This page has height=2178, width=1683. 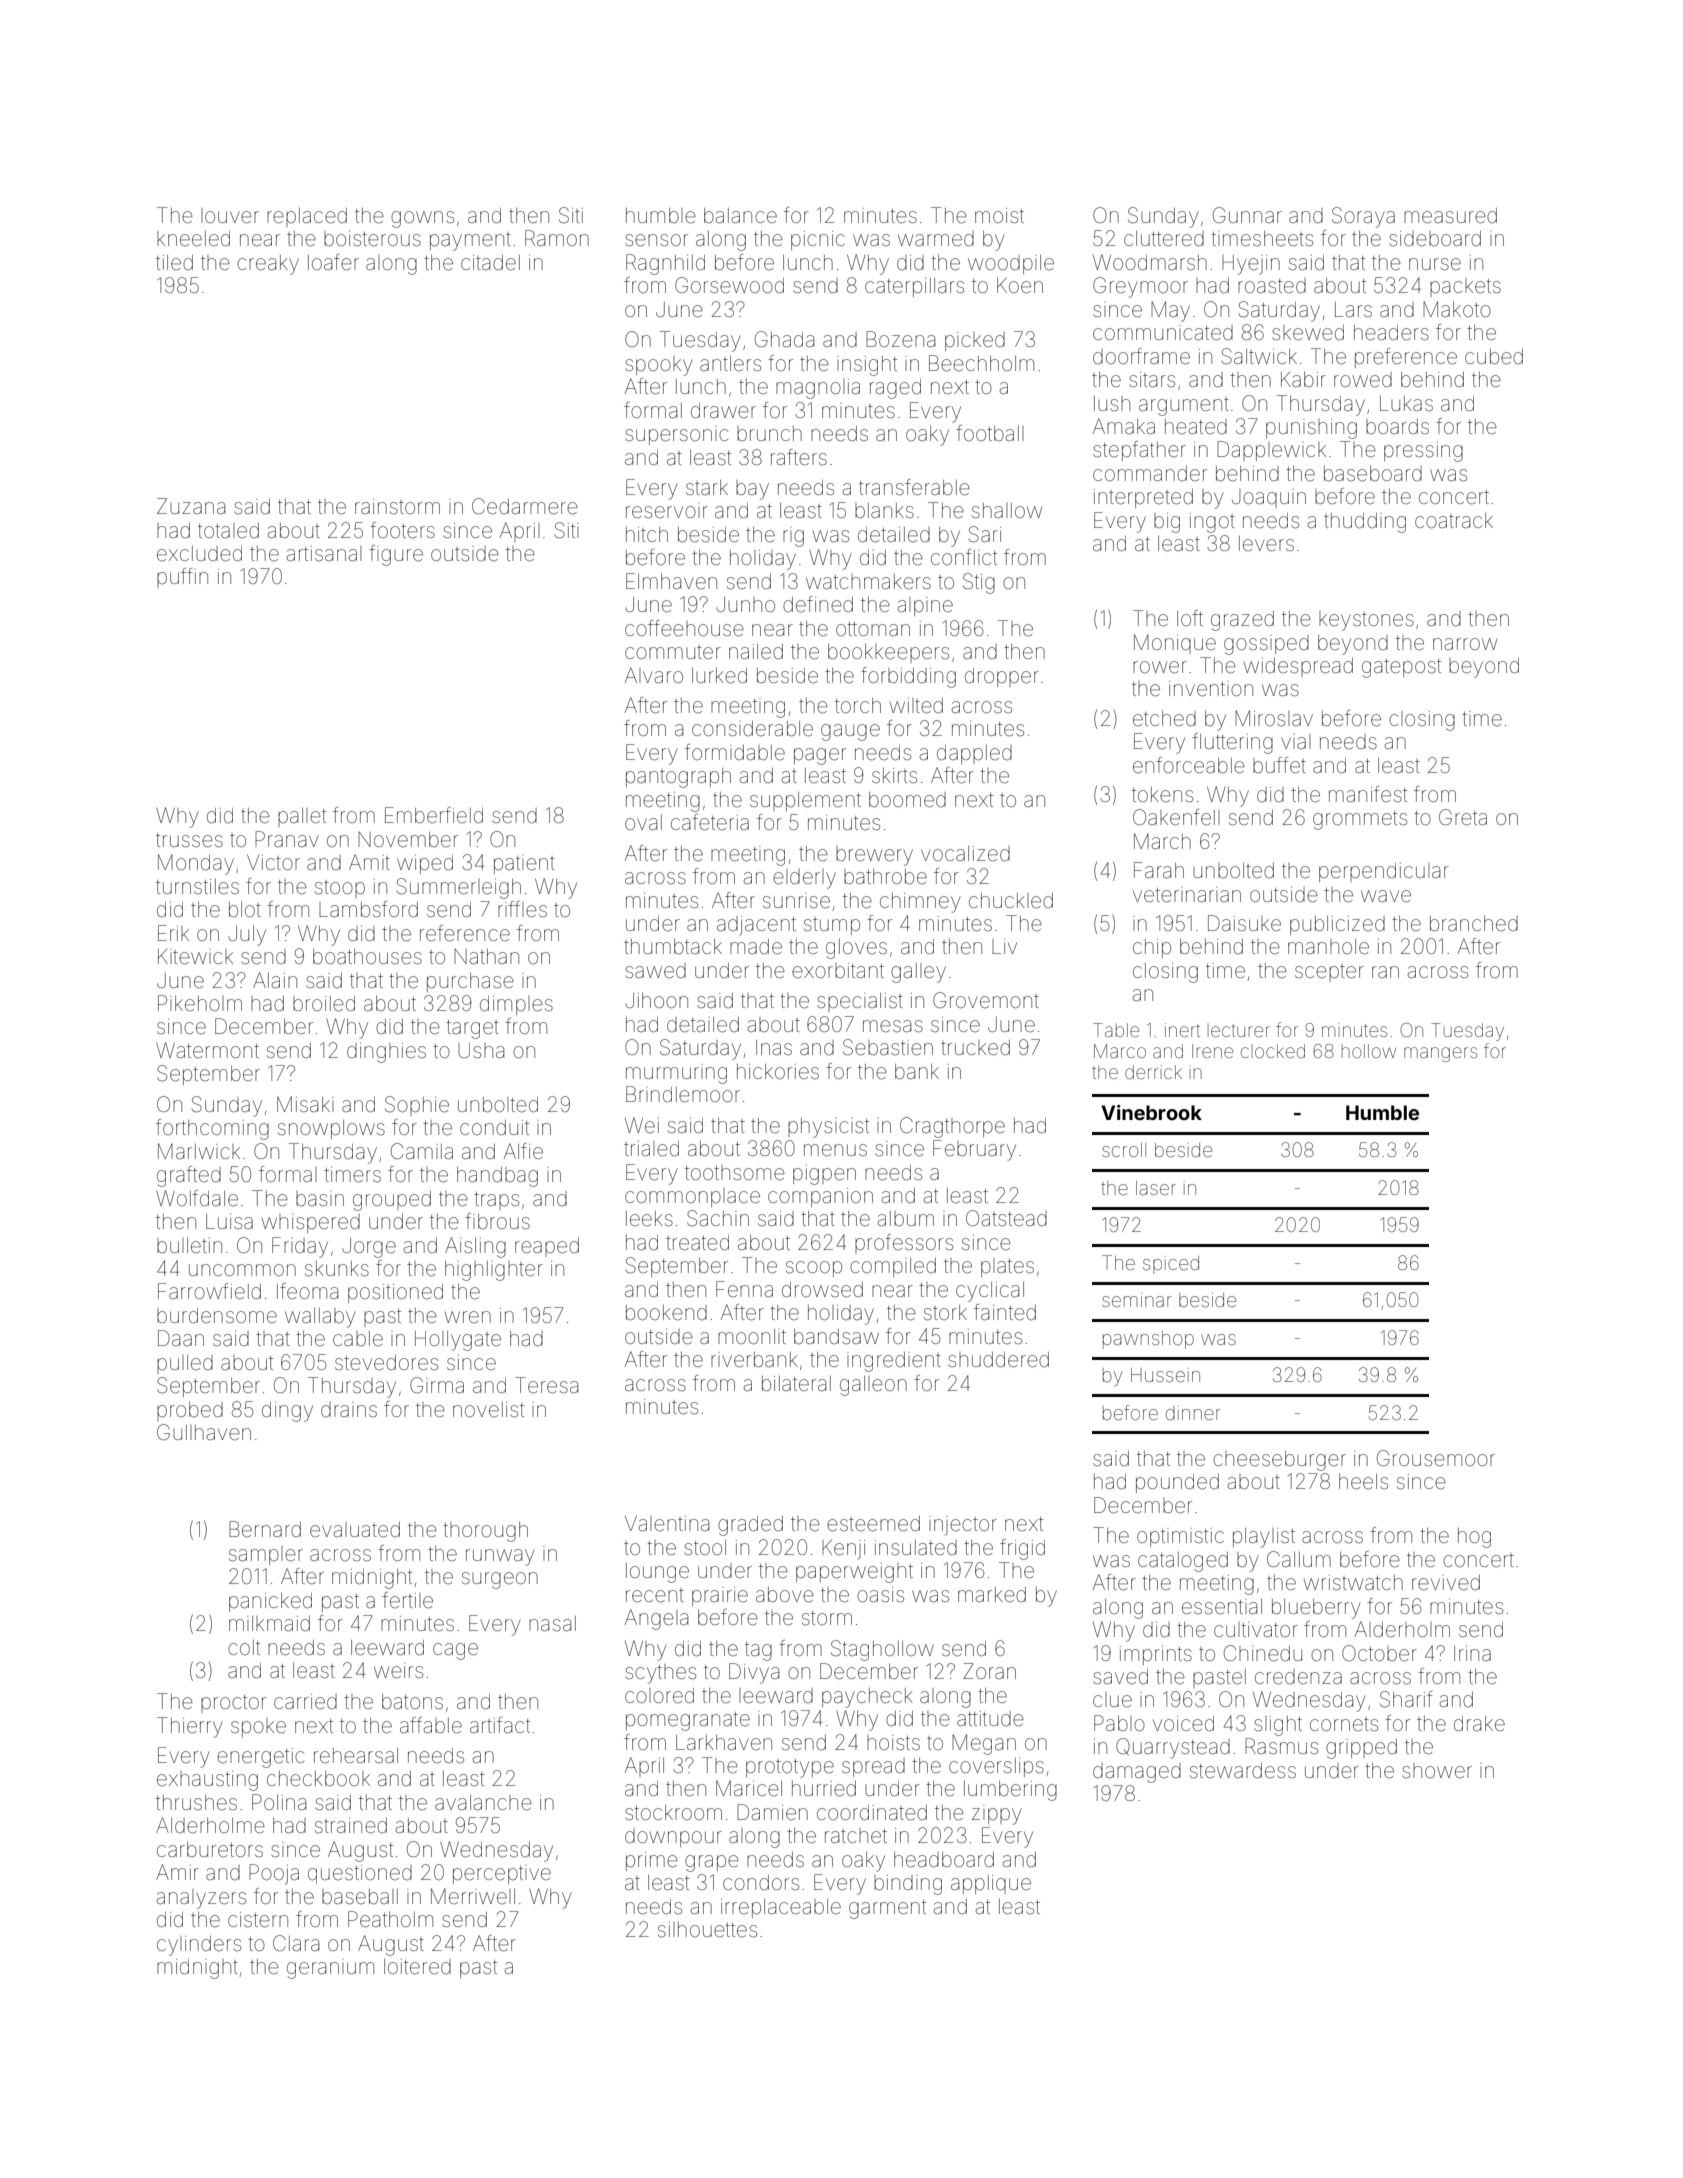 I want to click on moist, so click(x=999, y=215).
